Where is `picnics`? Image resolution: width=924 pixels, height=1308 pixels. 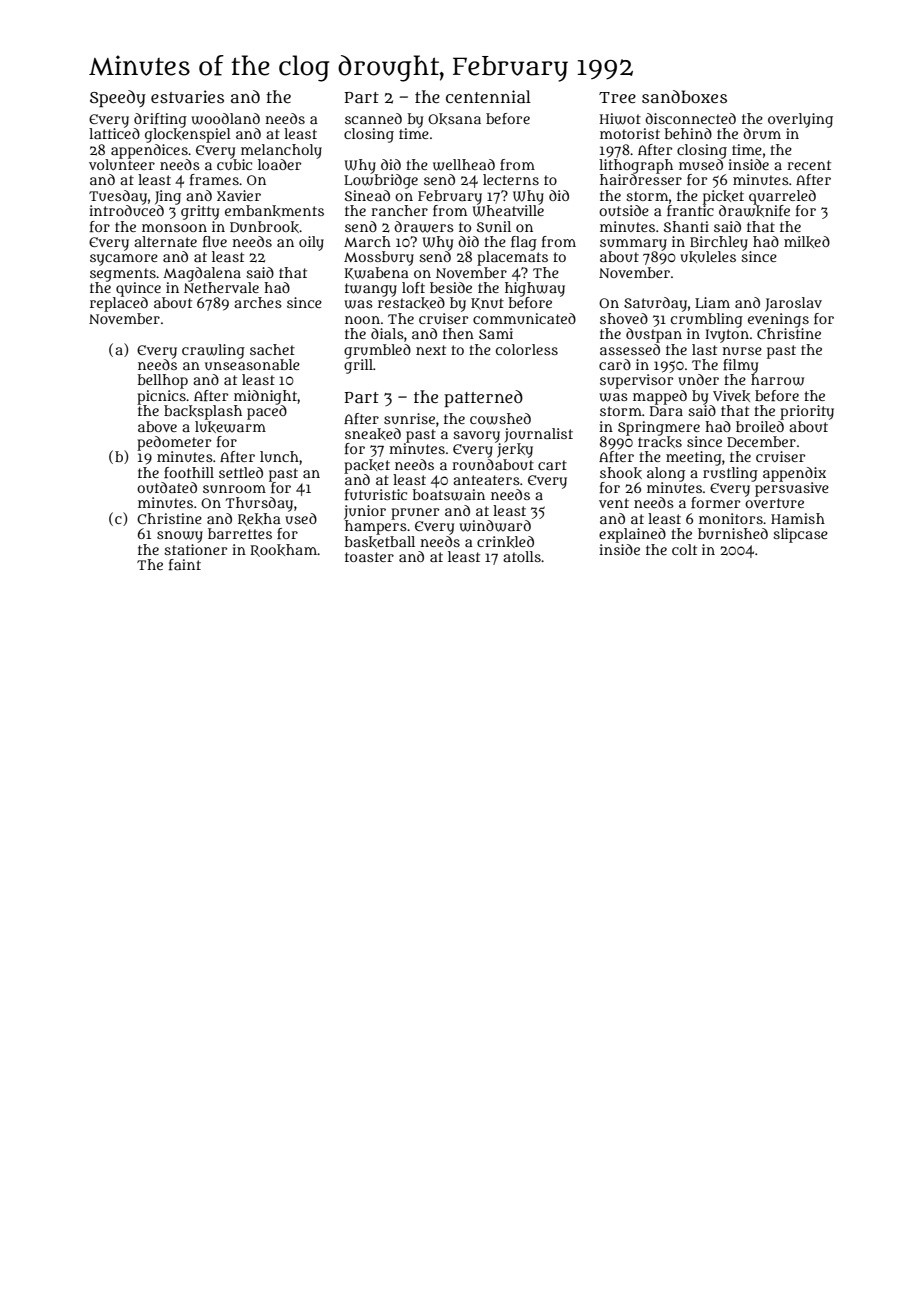 picnics is located at coordinates (161, 397).
